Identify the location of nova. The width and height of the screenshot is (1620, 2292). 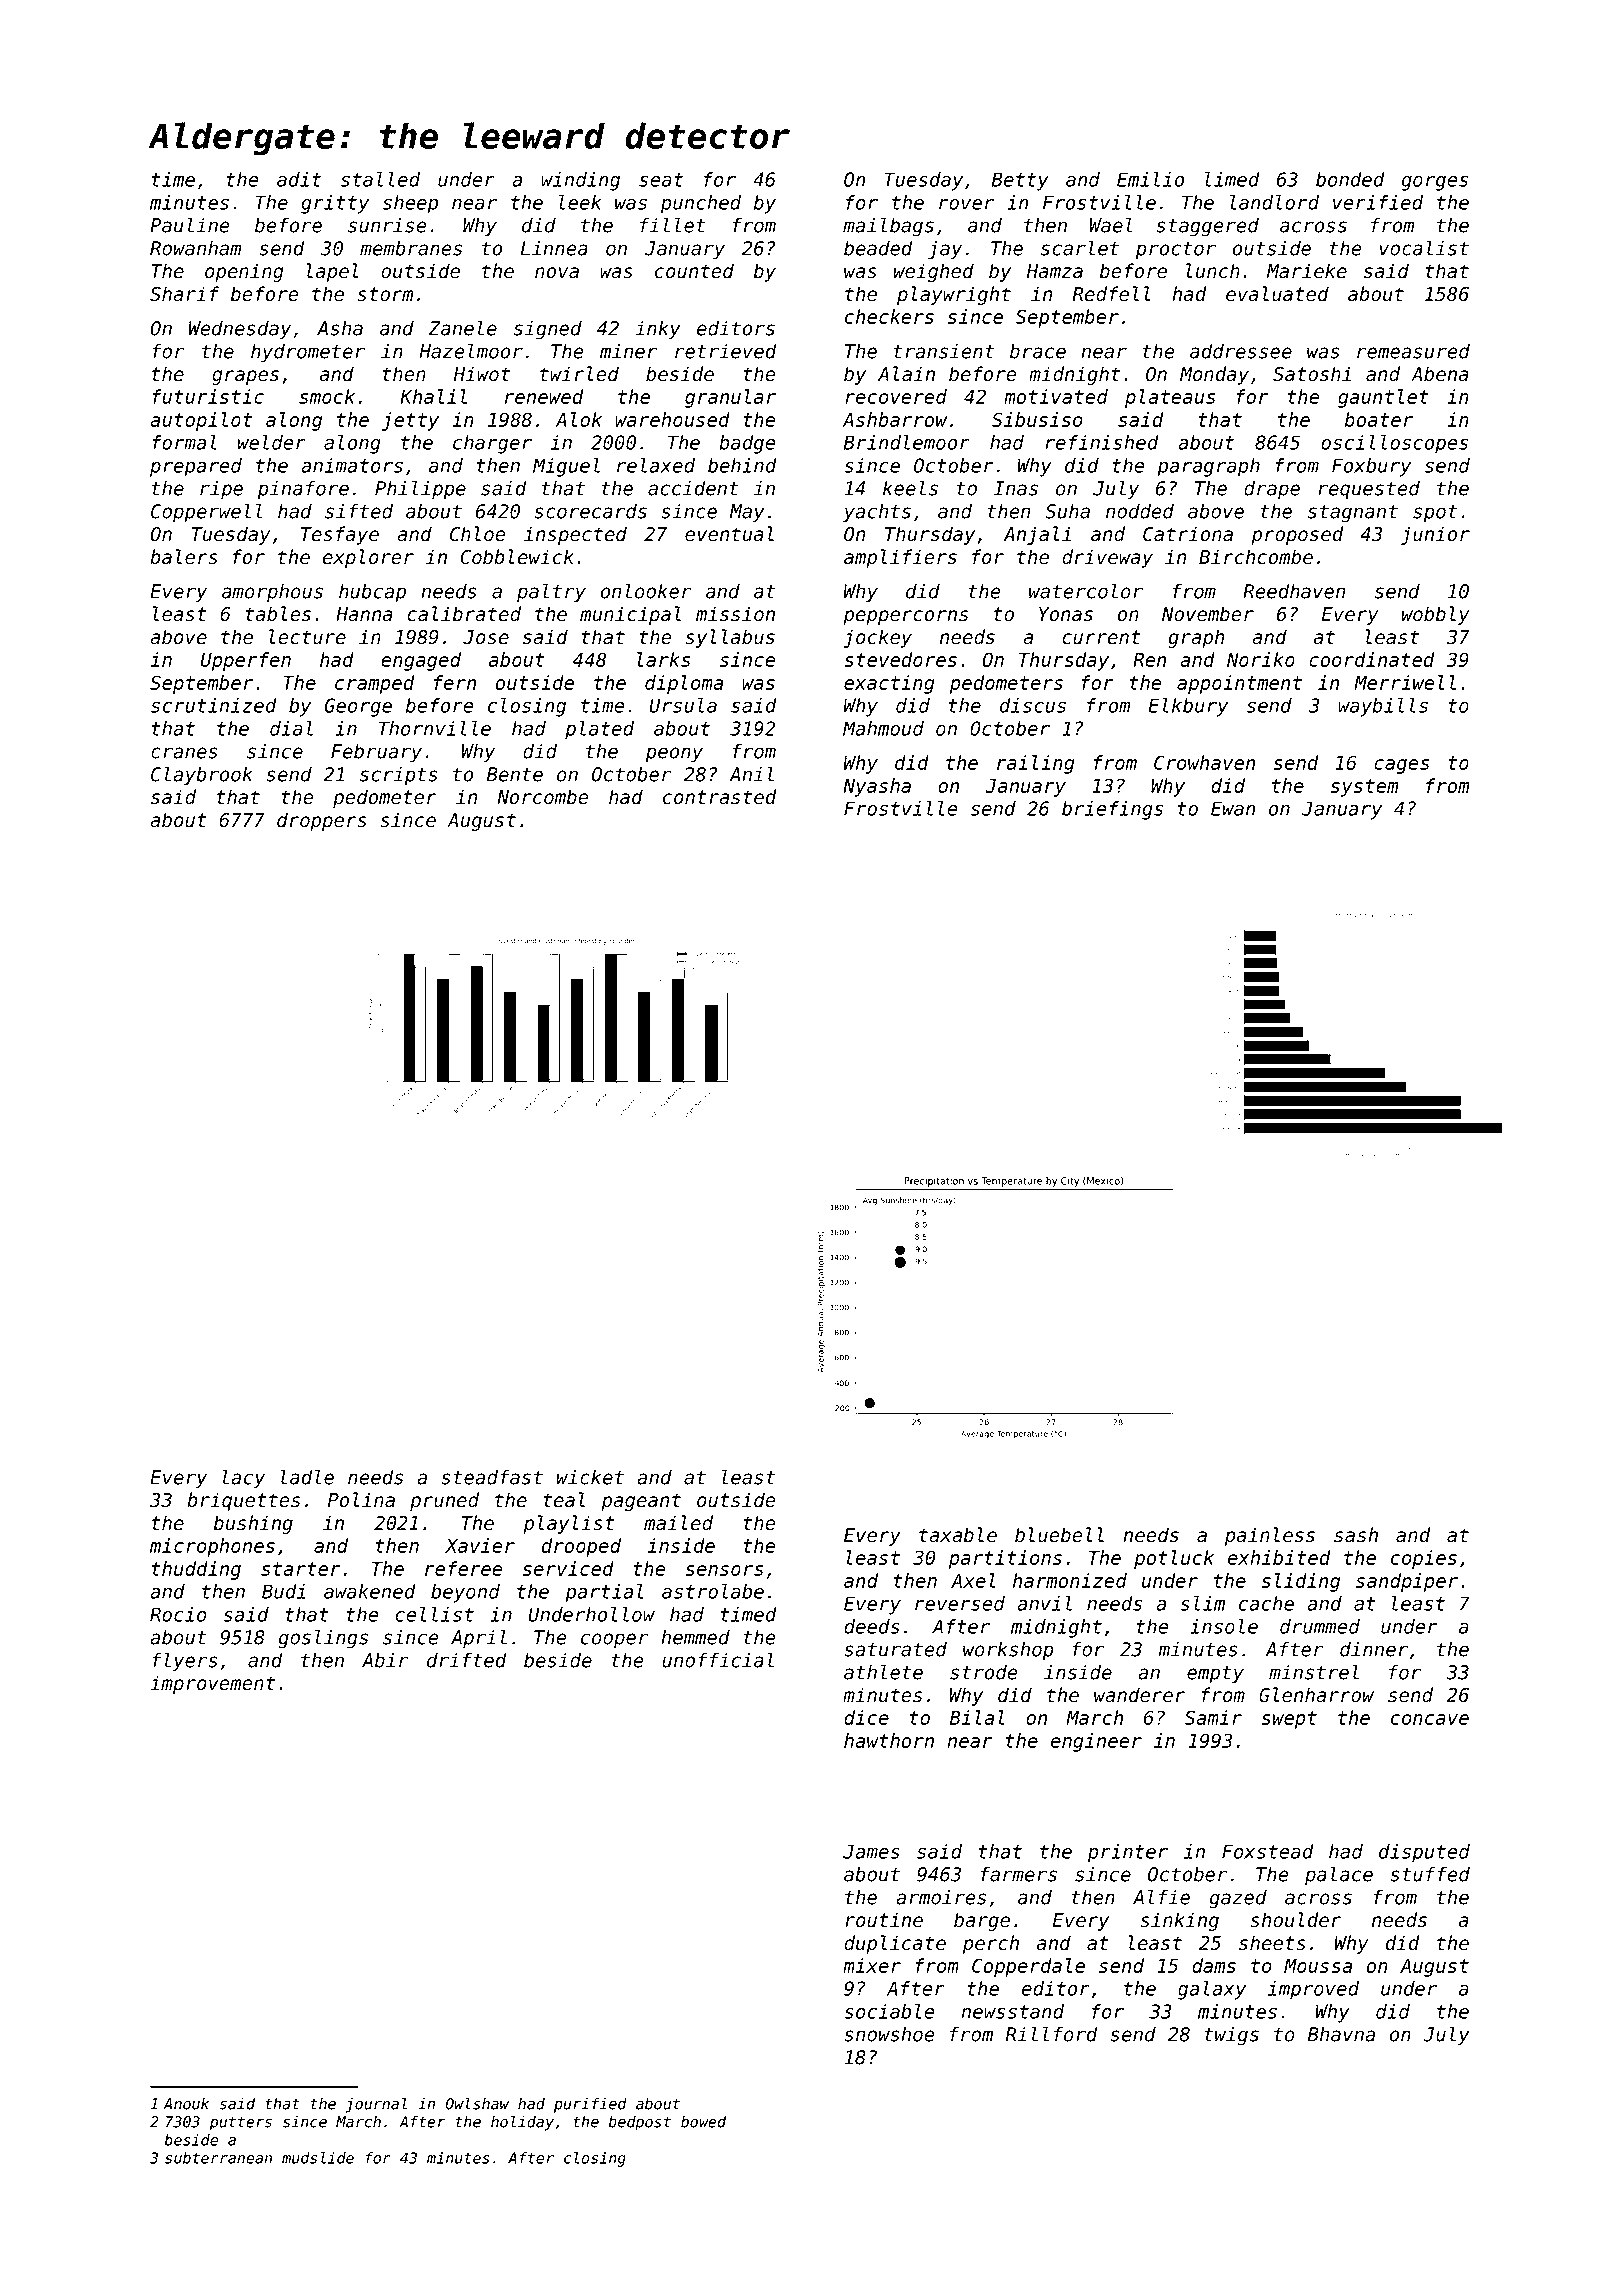
(557, 272).
